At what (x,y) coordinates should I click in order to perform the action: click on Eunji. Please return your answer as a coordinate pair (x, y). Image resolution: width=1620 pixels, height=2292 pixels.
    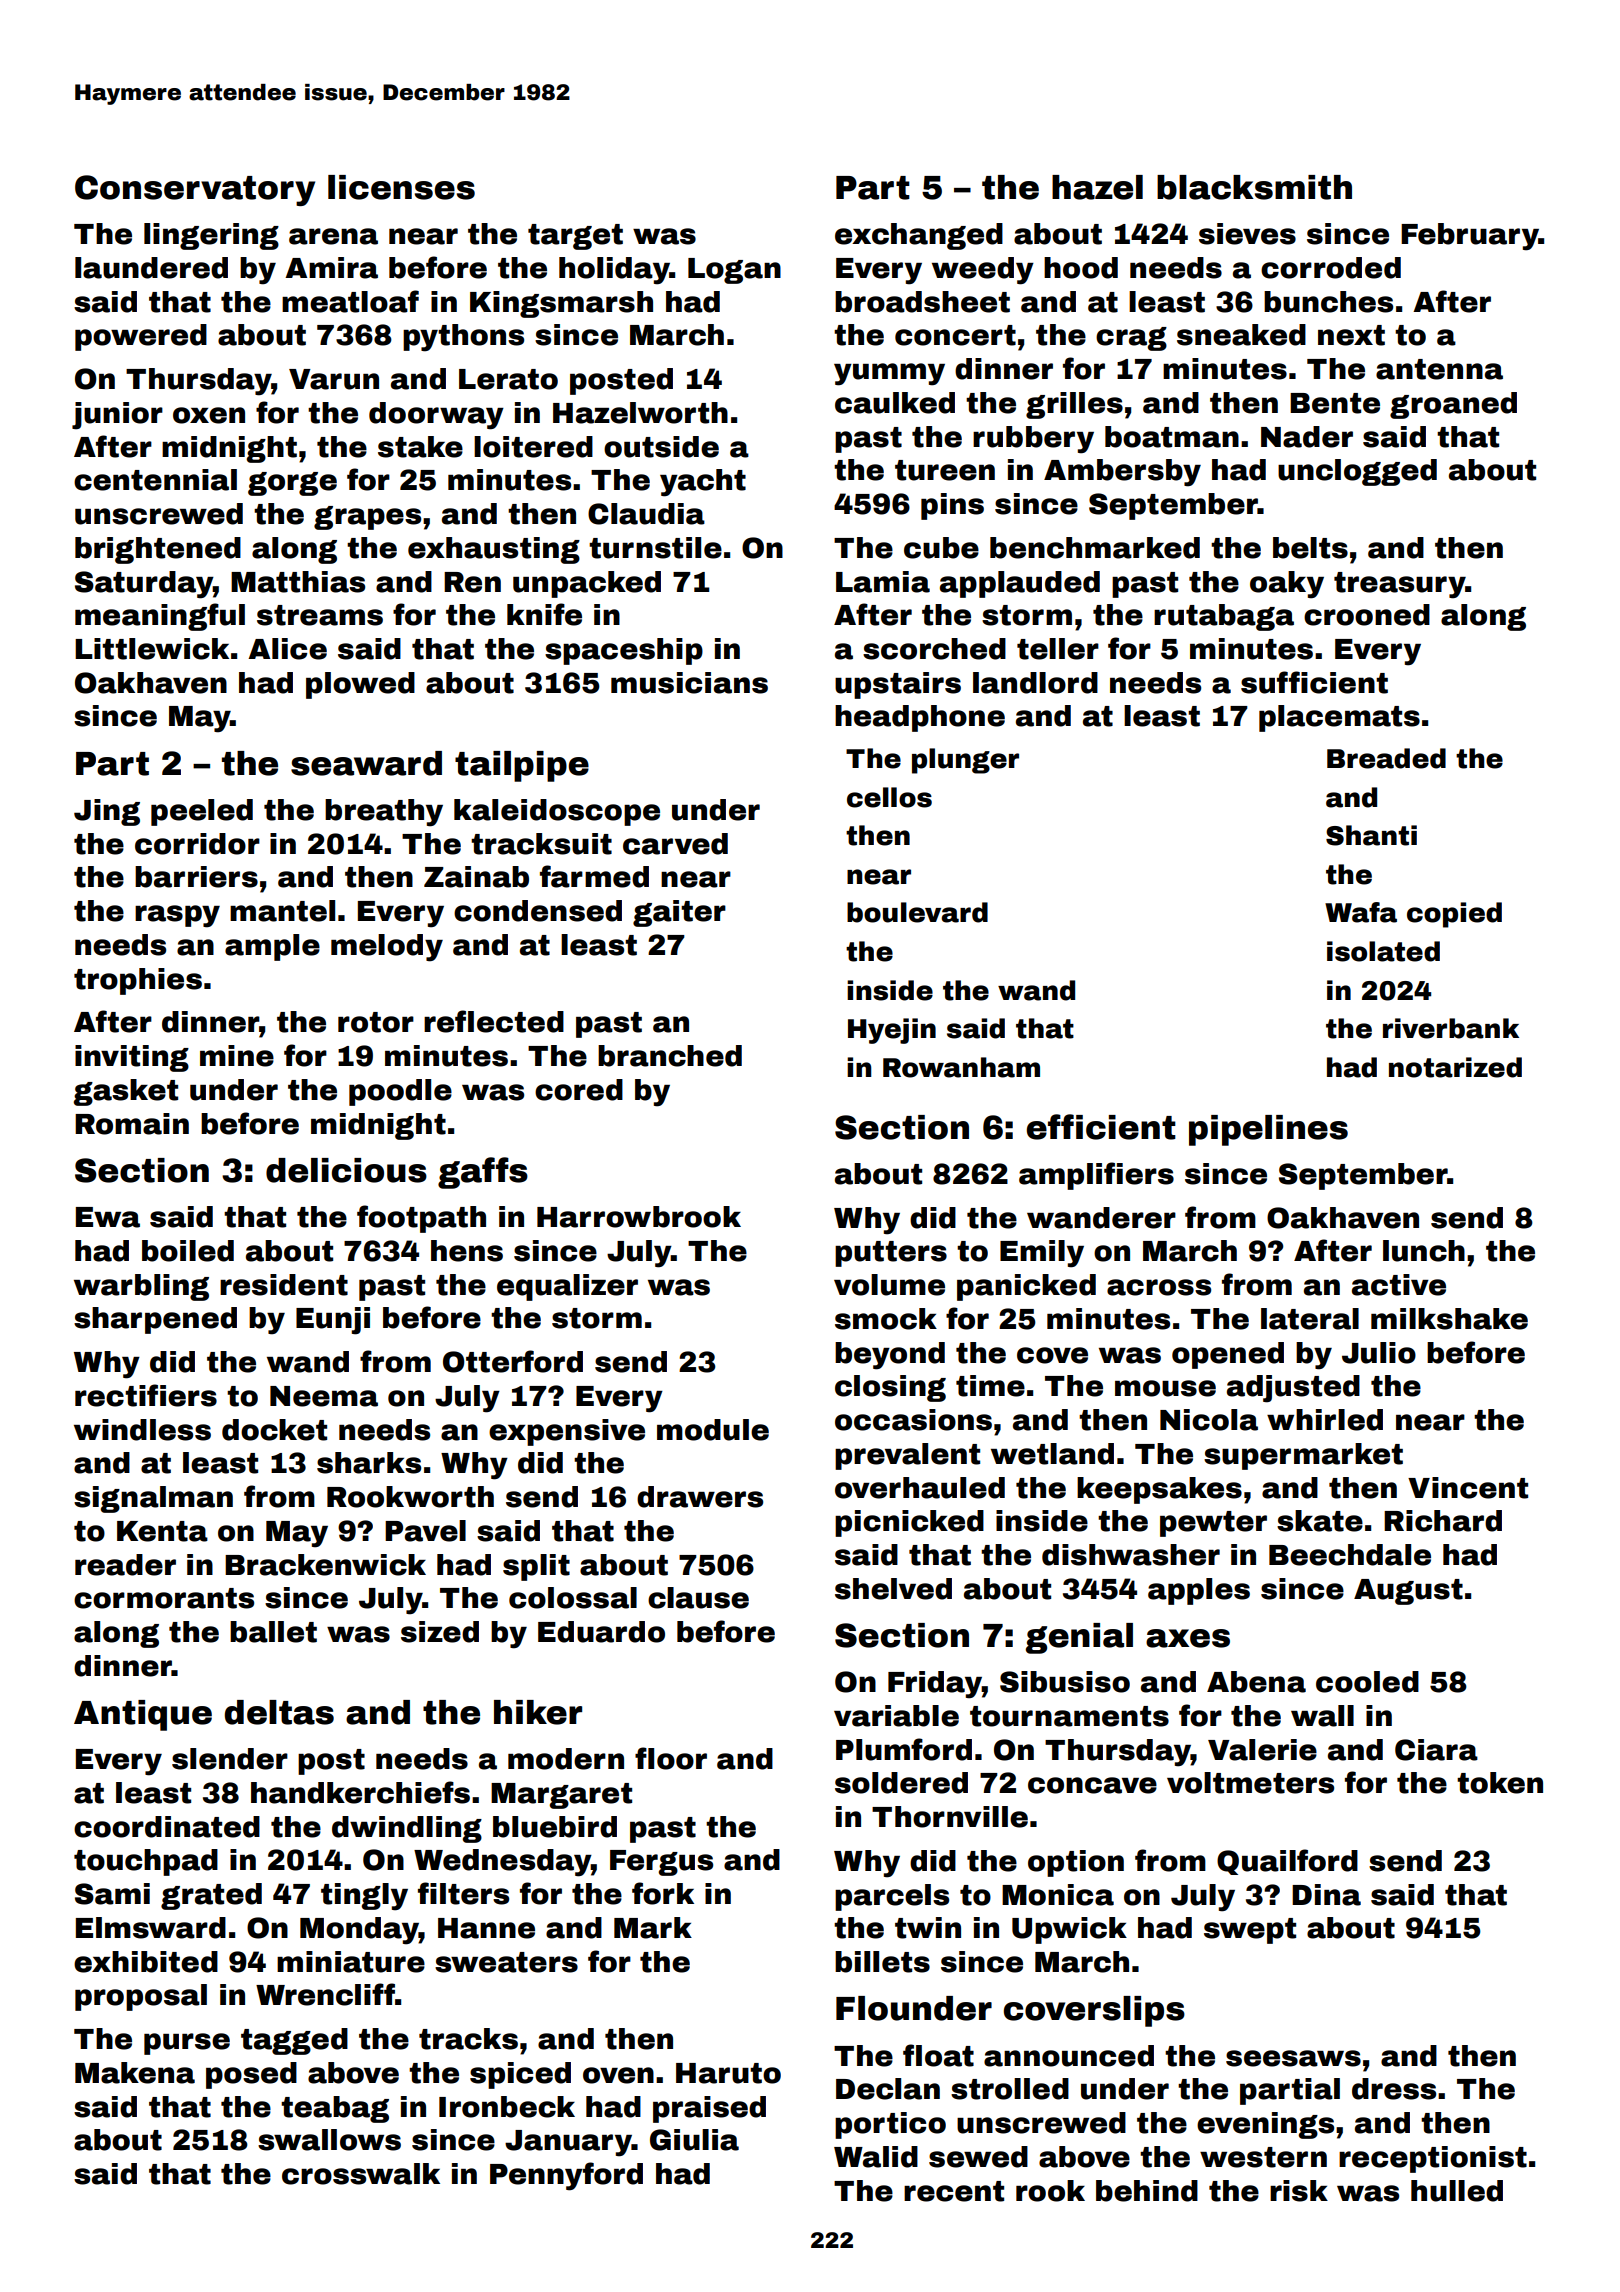
    Looking at the image, I should click on (333, 1321).
